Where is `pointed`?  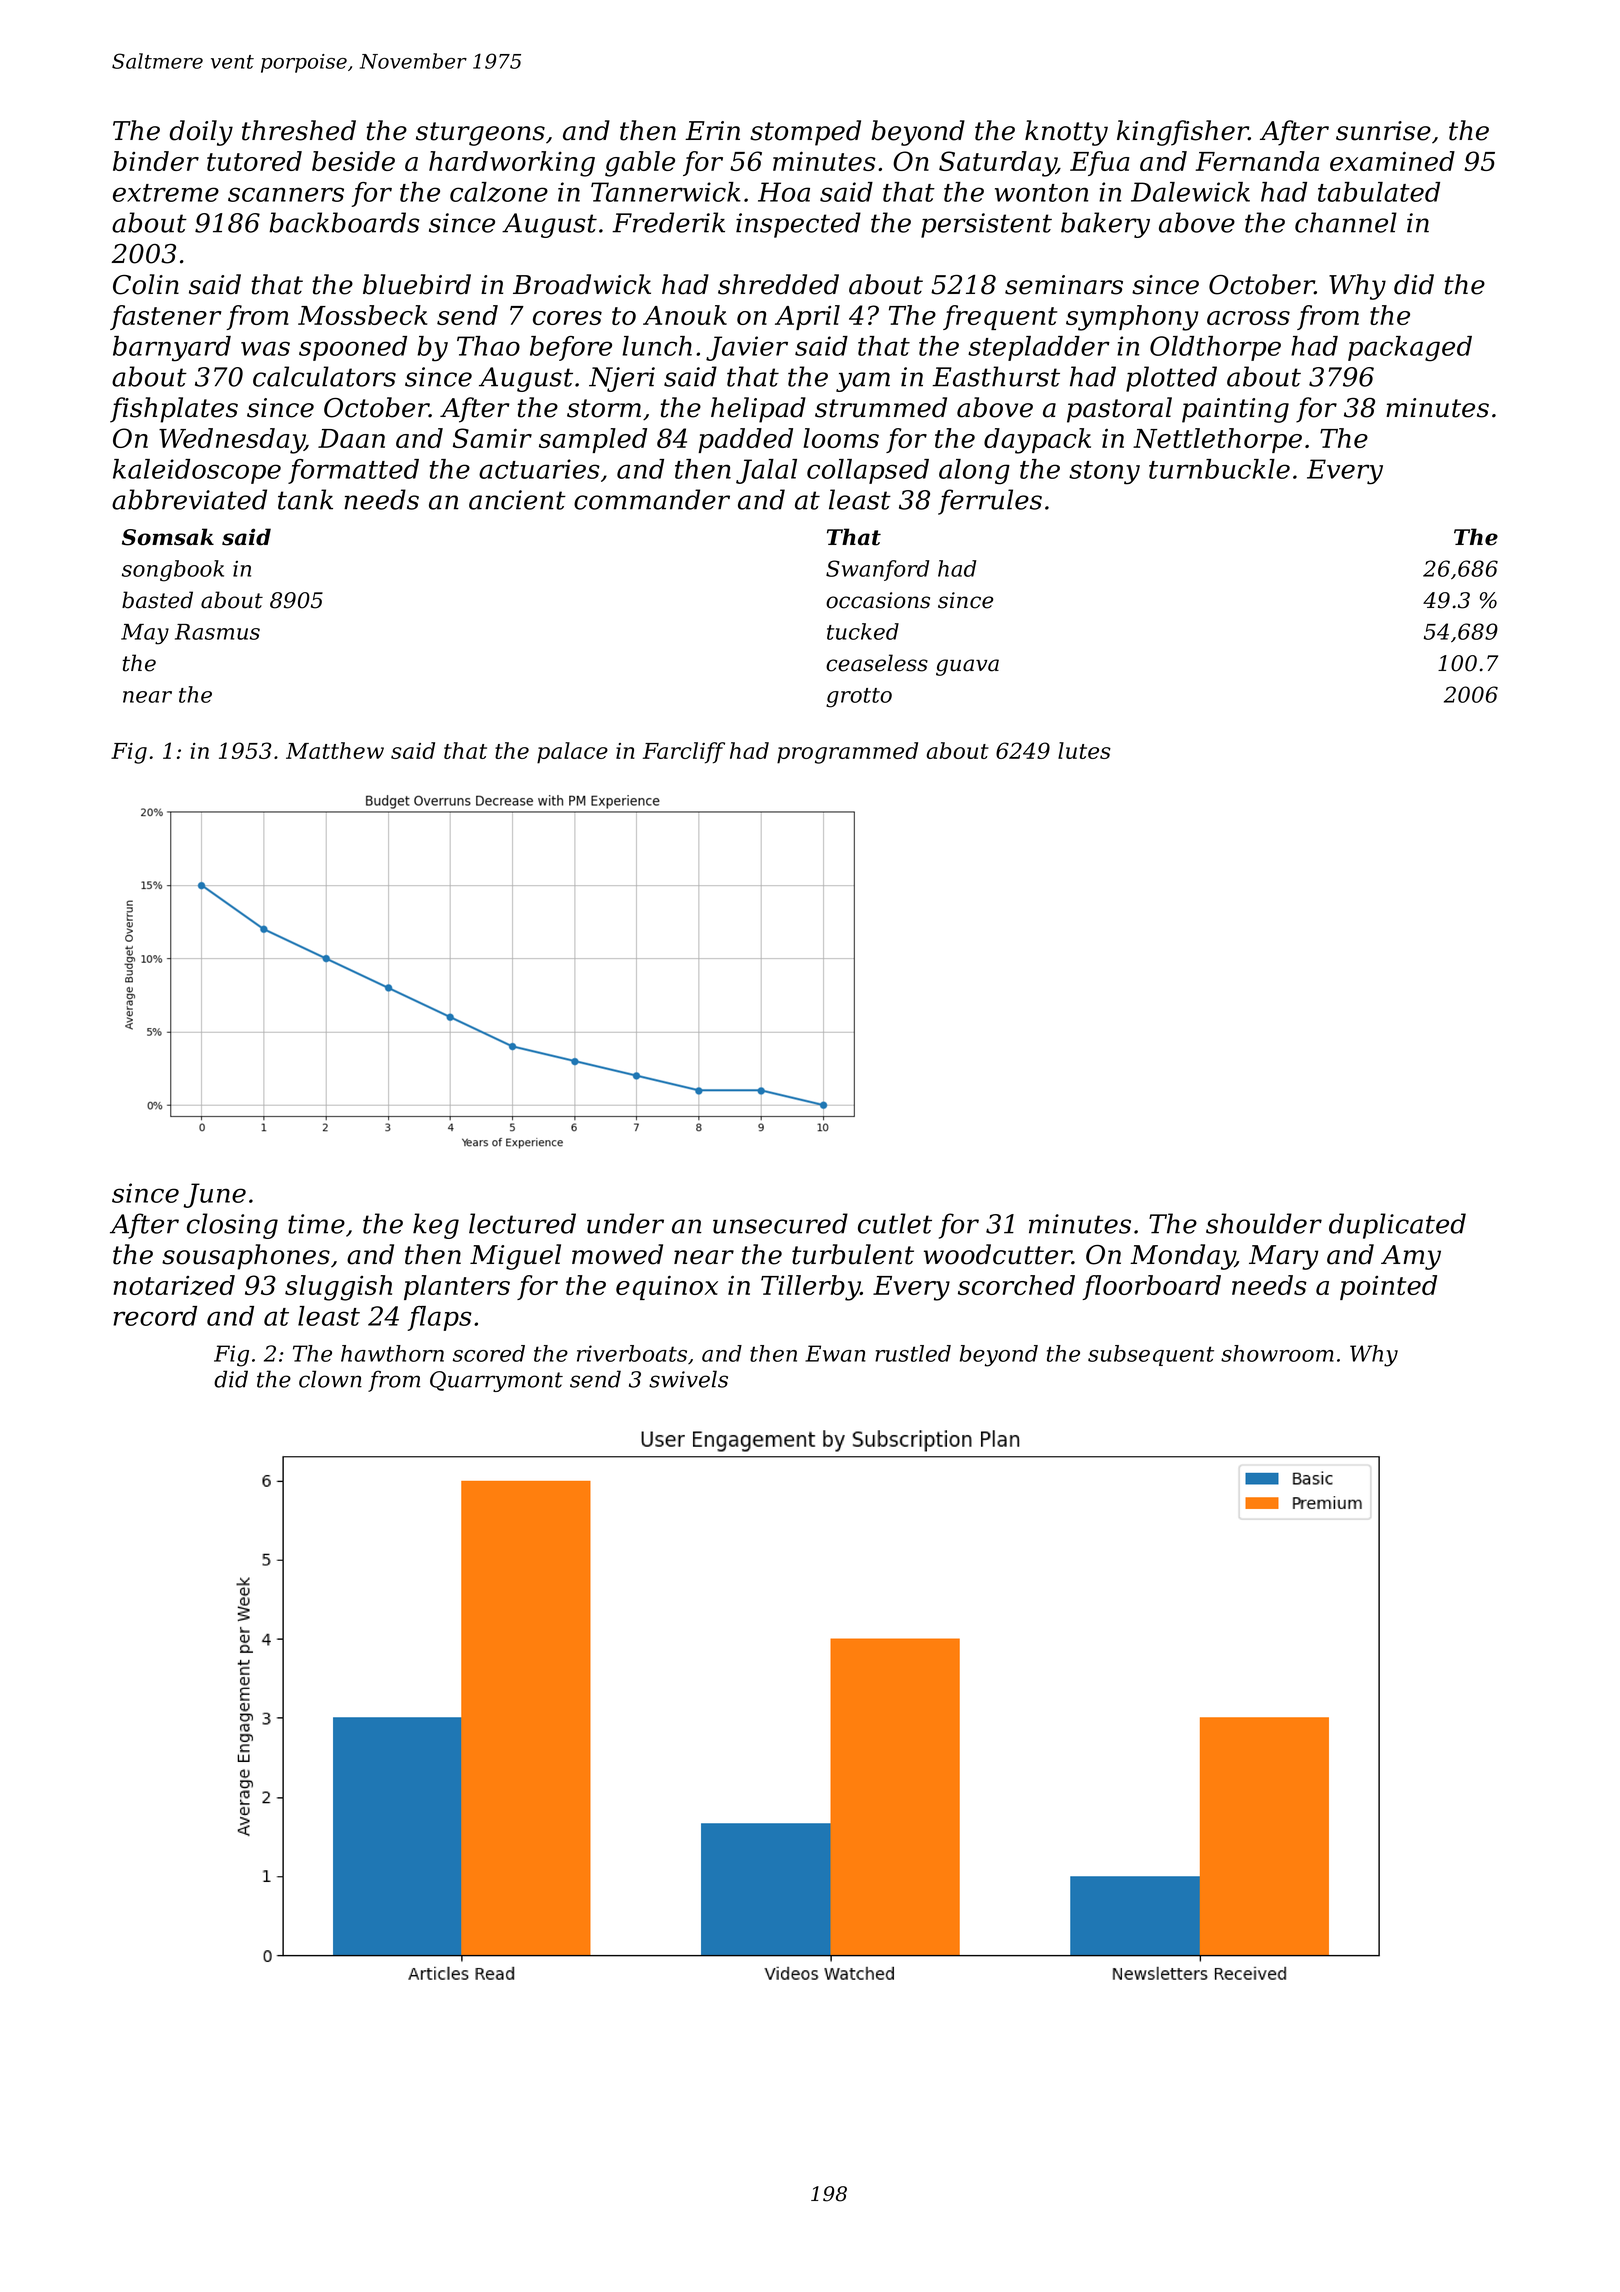
pointed is located at coordinates (1388, 1287).
